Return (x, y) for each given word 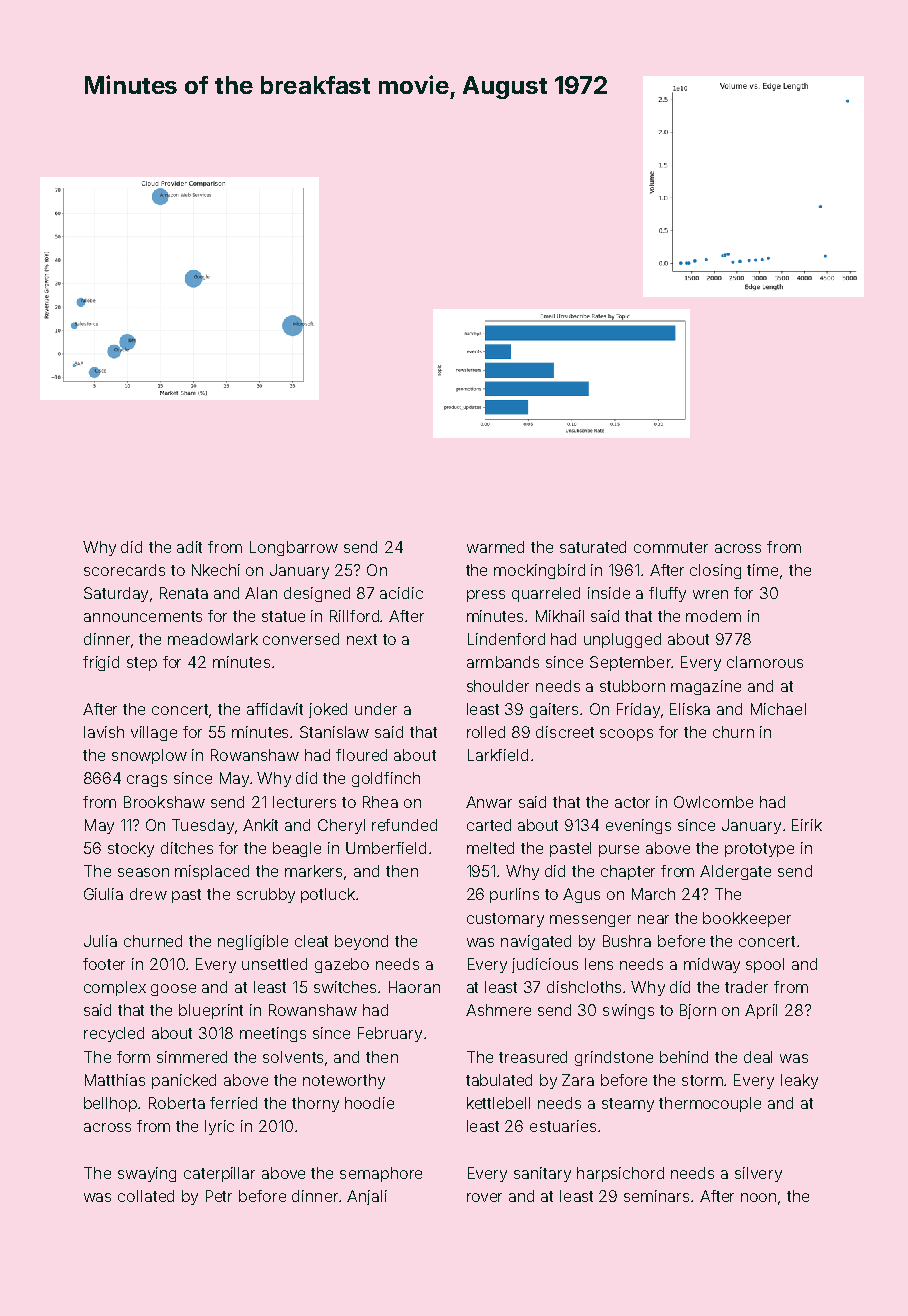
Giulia (103, 894)
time (762, 570)
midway (712, 965)
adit (189, 547)
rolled (486, 732)
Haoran (414, 987)
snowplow (149, 756)
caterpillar (219, 1174)
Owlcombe (713, 802)
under (376, 709)
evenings (638, 826)
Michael (778, 709)
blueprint (211, 1011)
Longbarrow (294, 548)
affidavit (275, 709)
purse (619, 851)
